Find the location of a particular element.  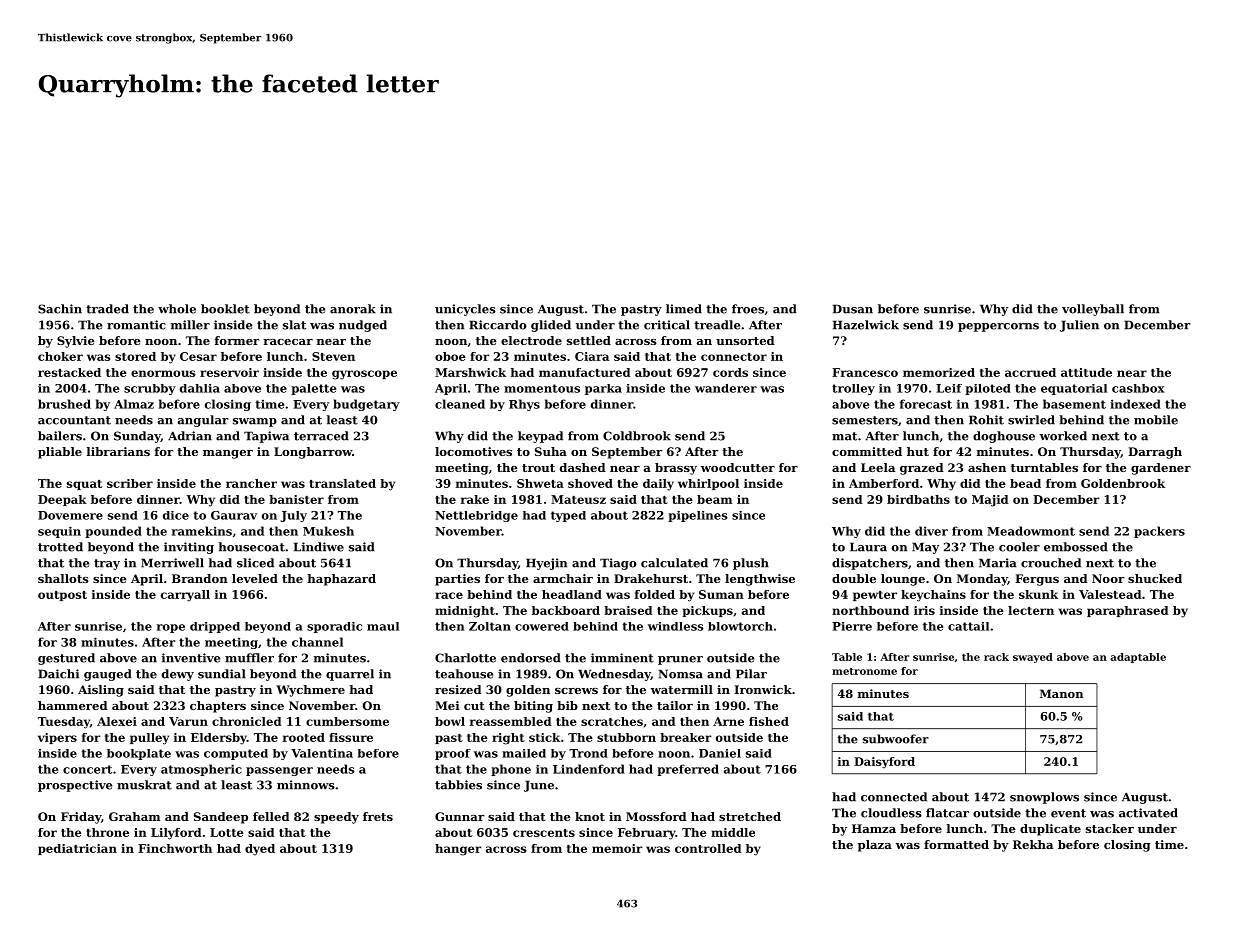

critical is located at coordinates (667, 325).
